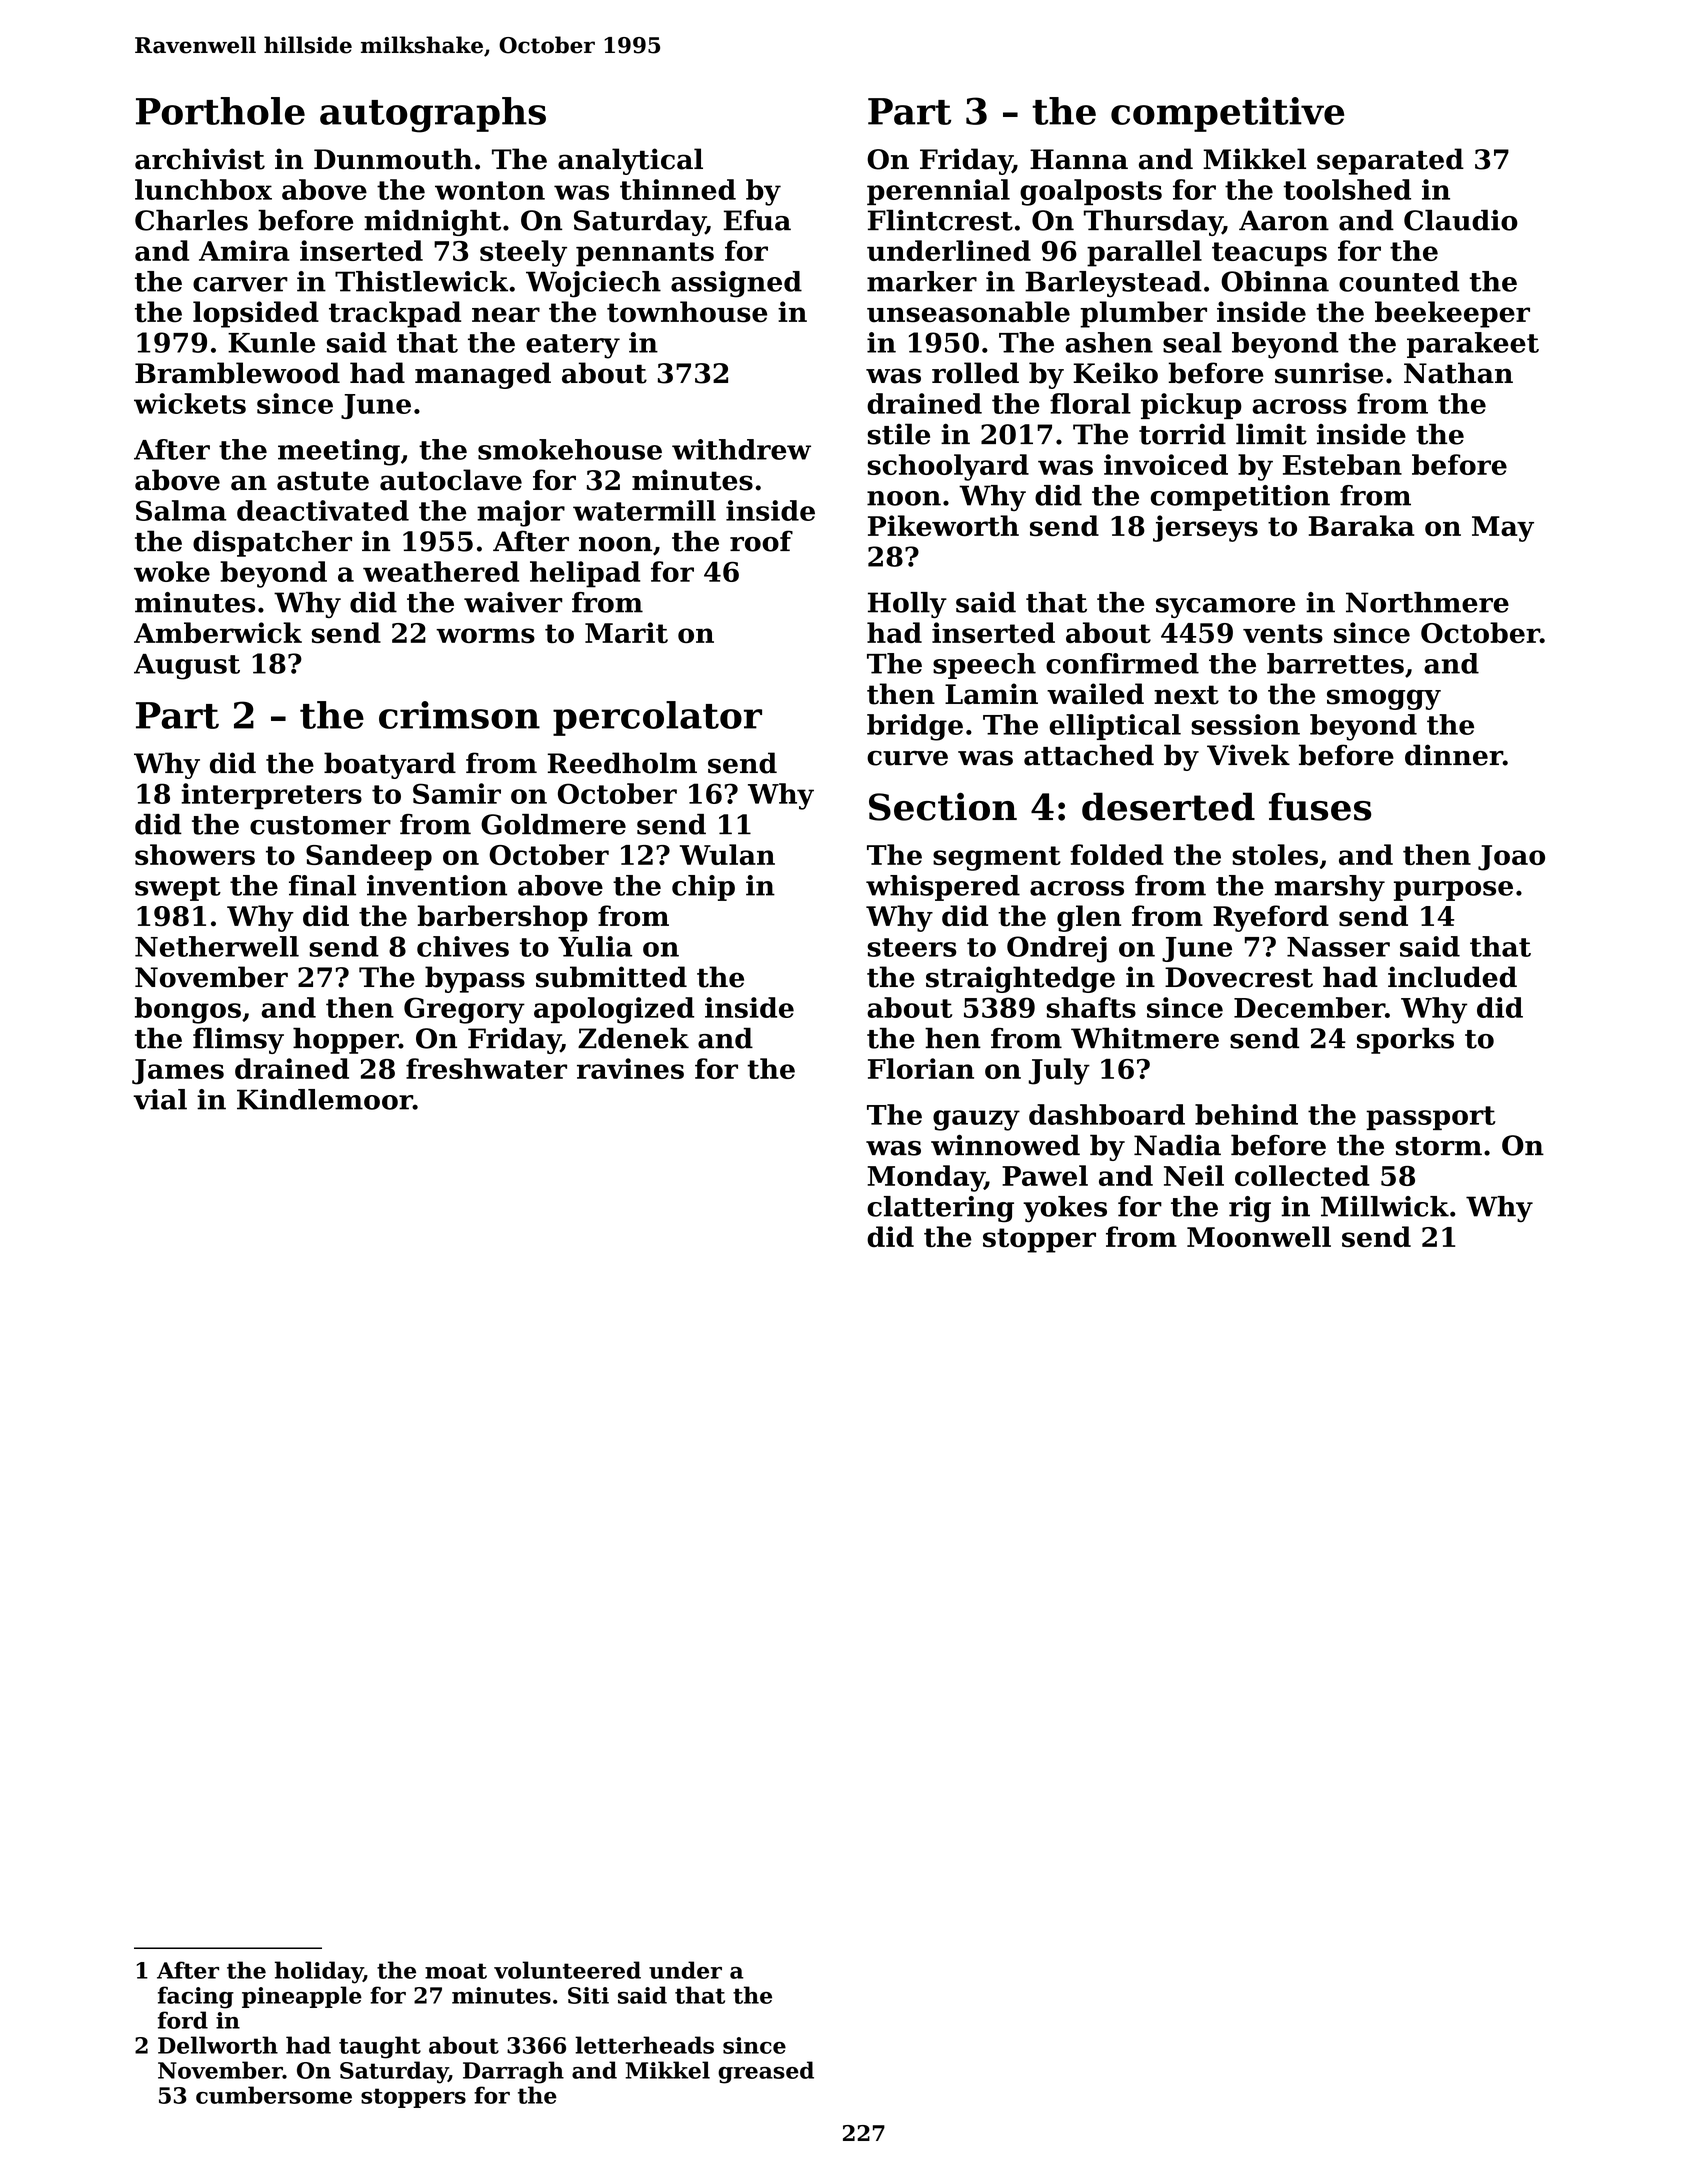 The image size is (1683, 2178). I want to click on Porthole, so click(220, 111).
